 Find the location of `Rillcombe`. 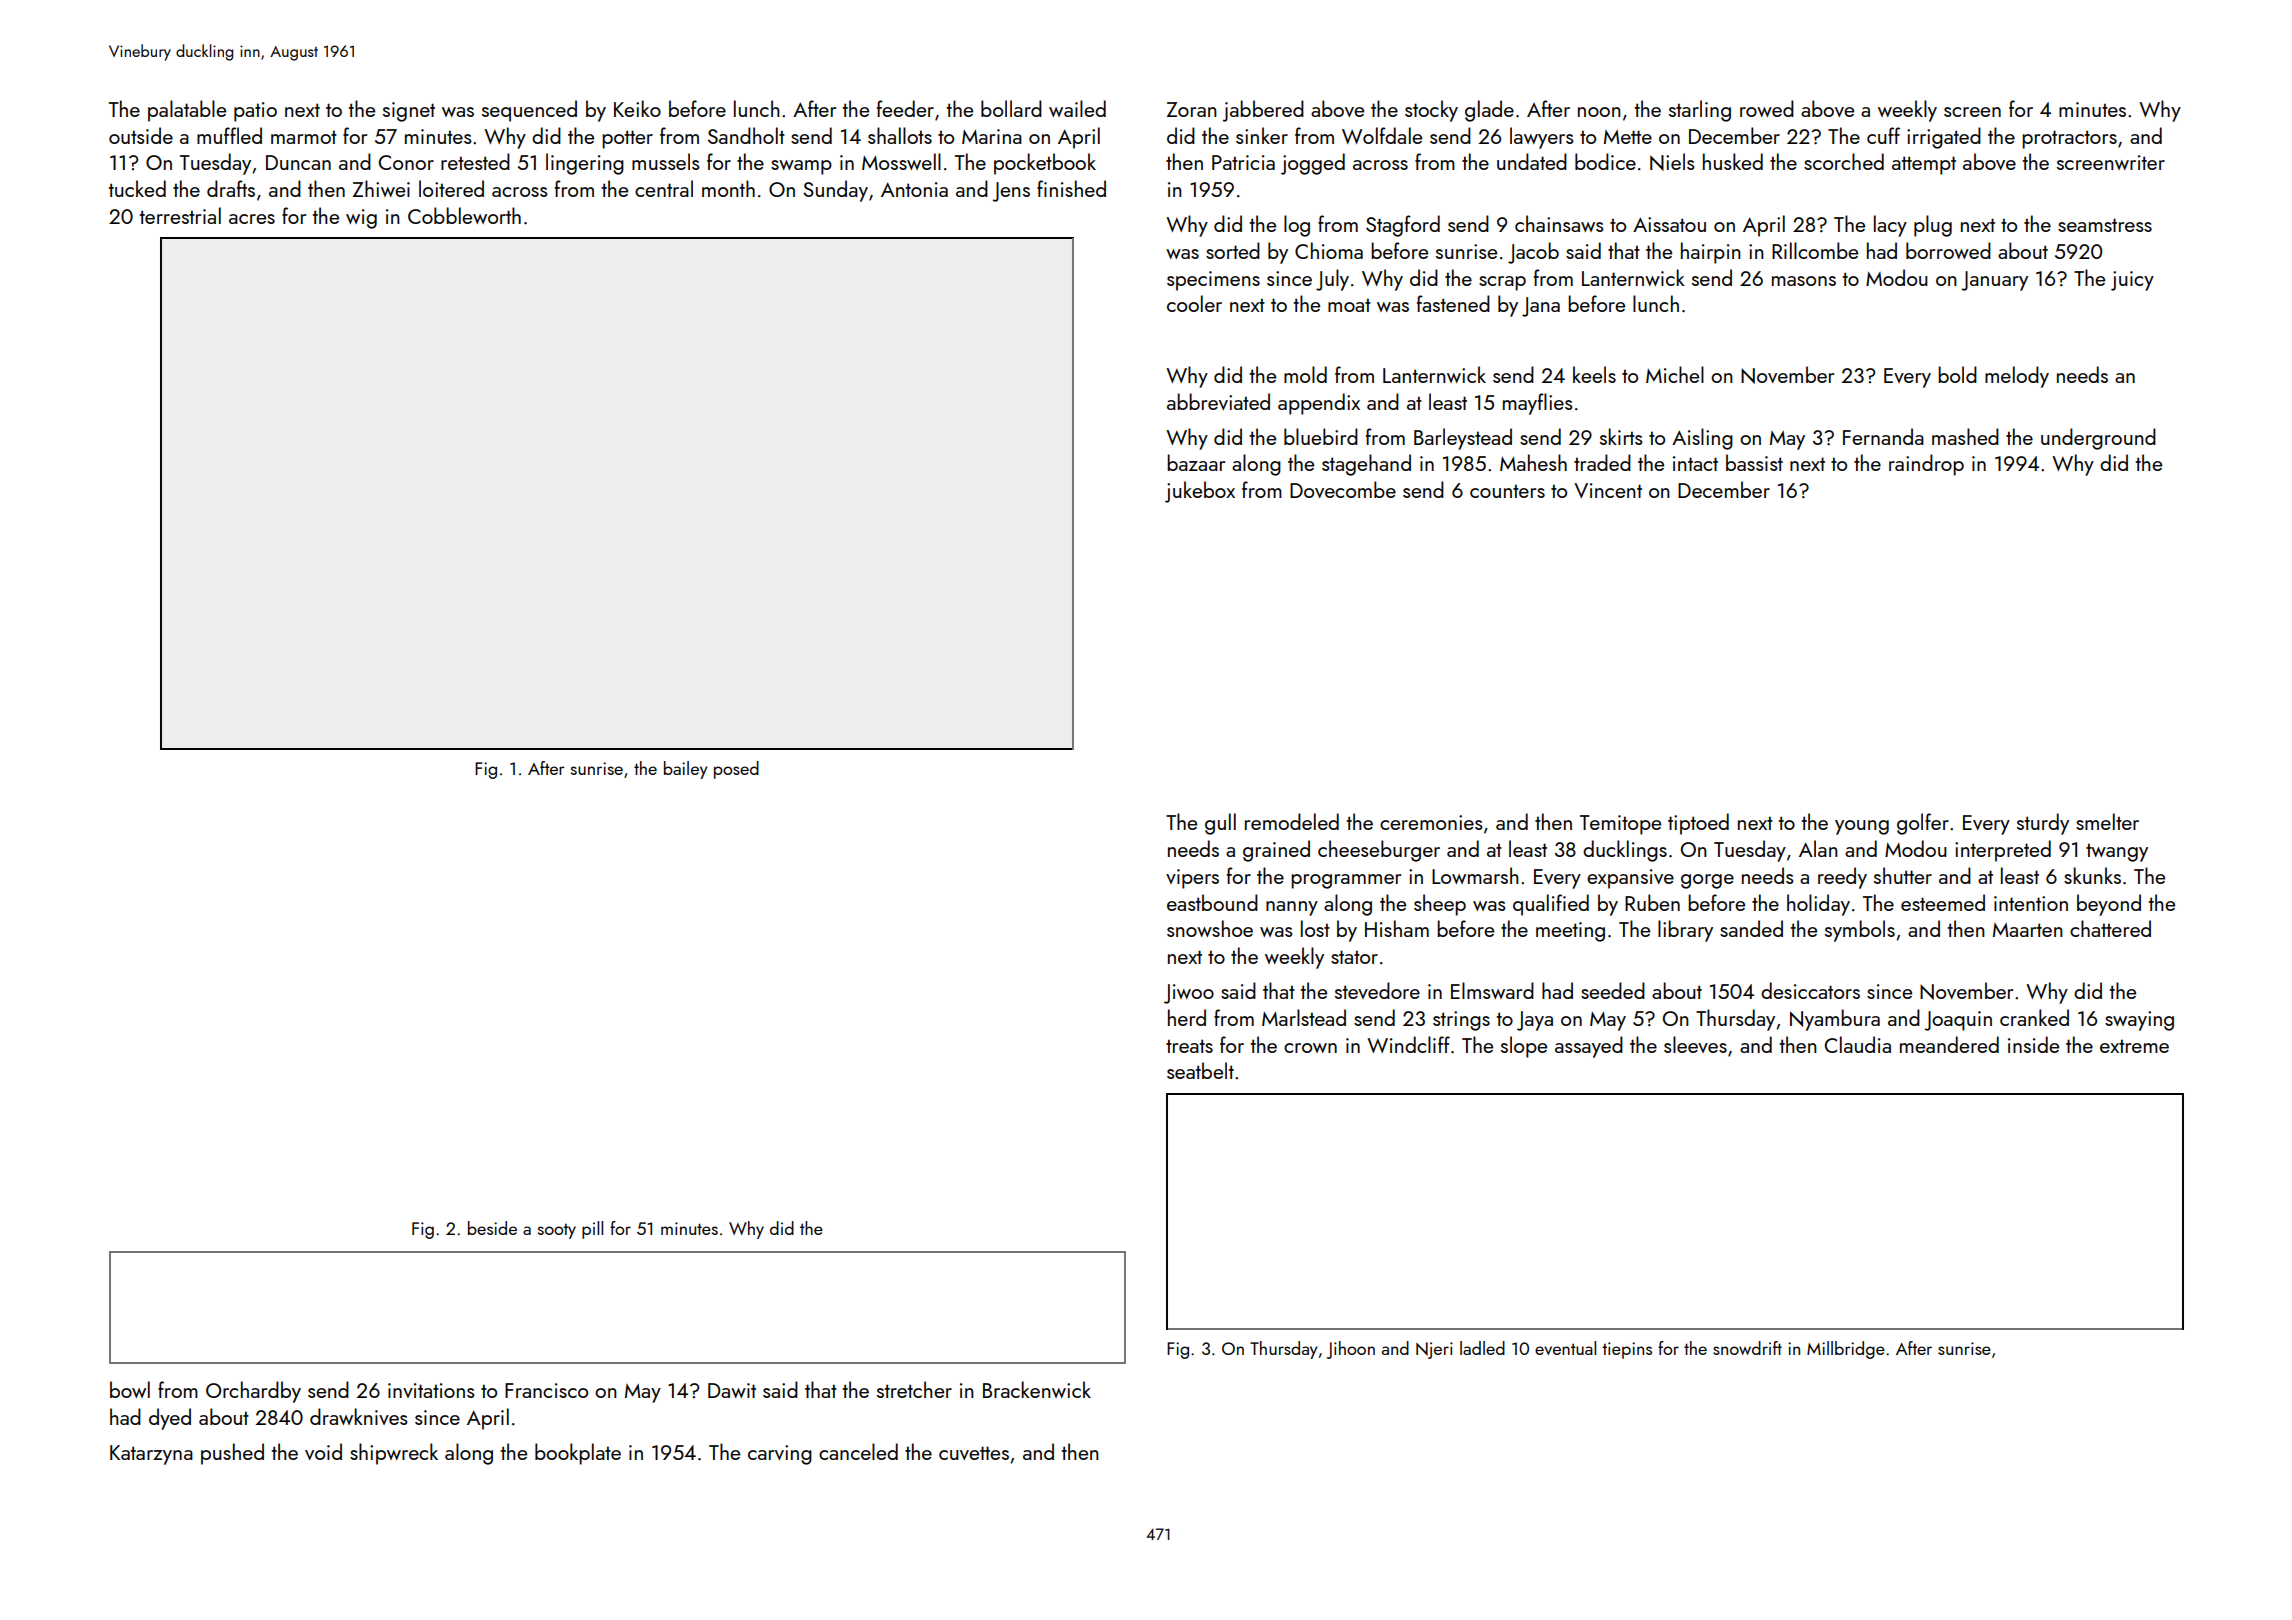

Rillcombe is located at coordinates (1815, 250).
